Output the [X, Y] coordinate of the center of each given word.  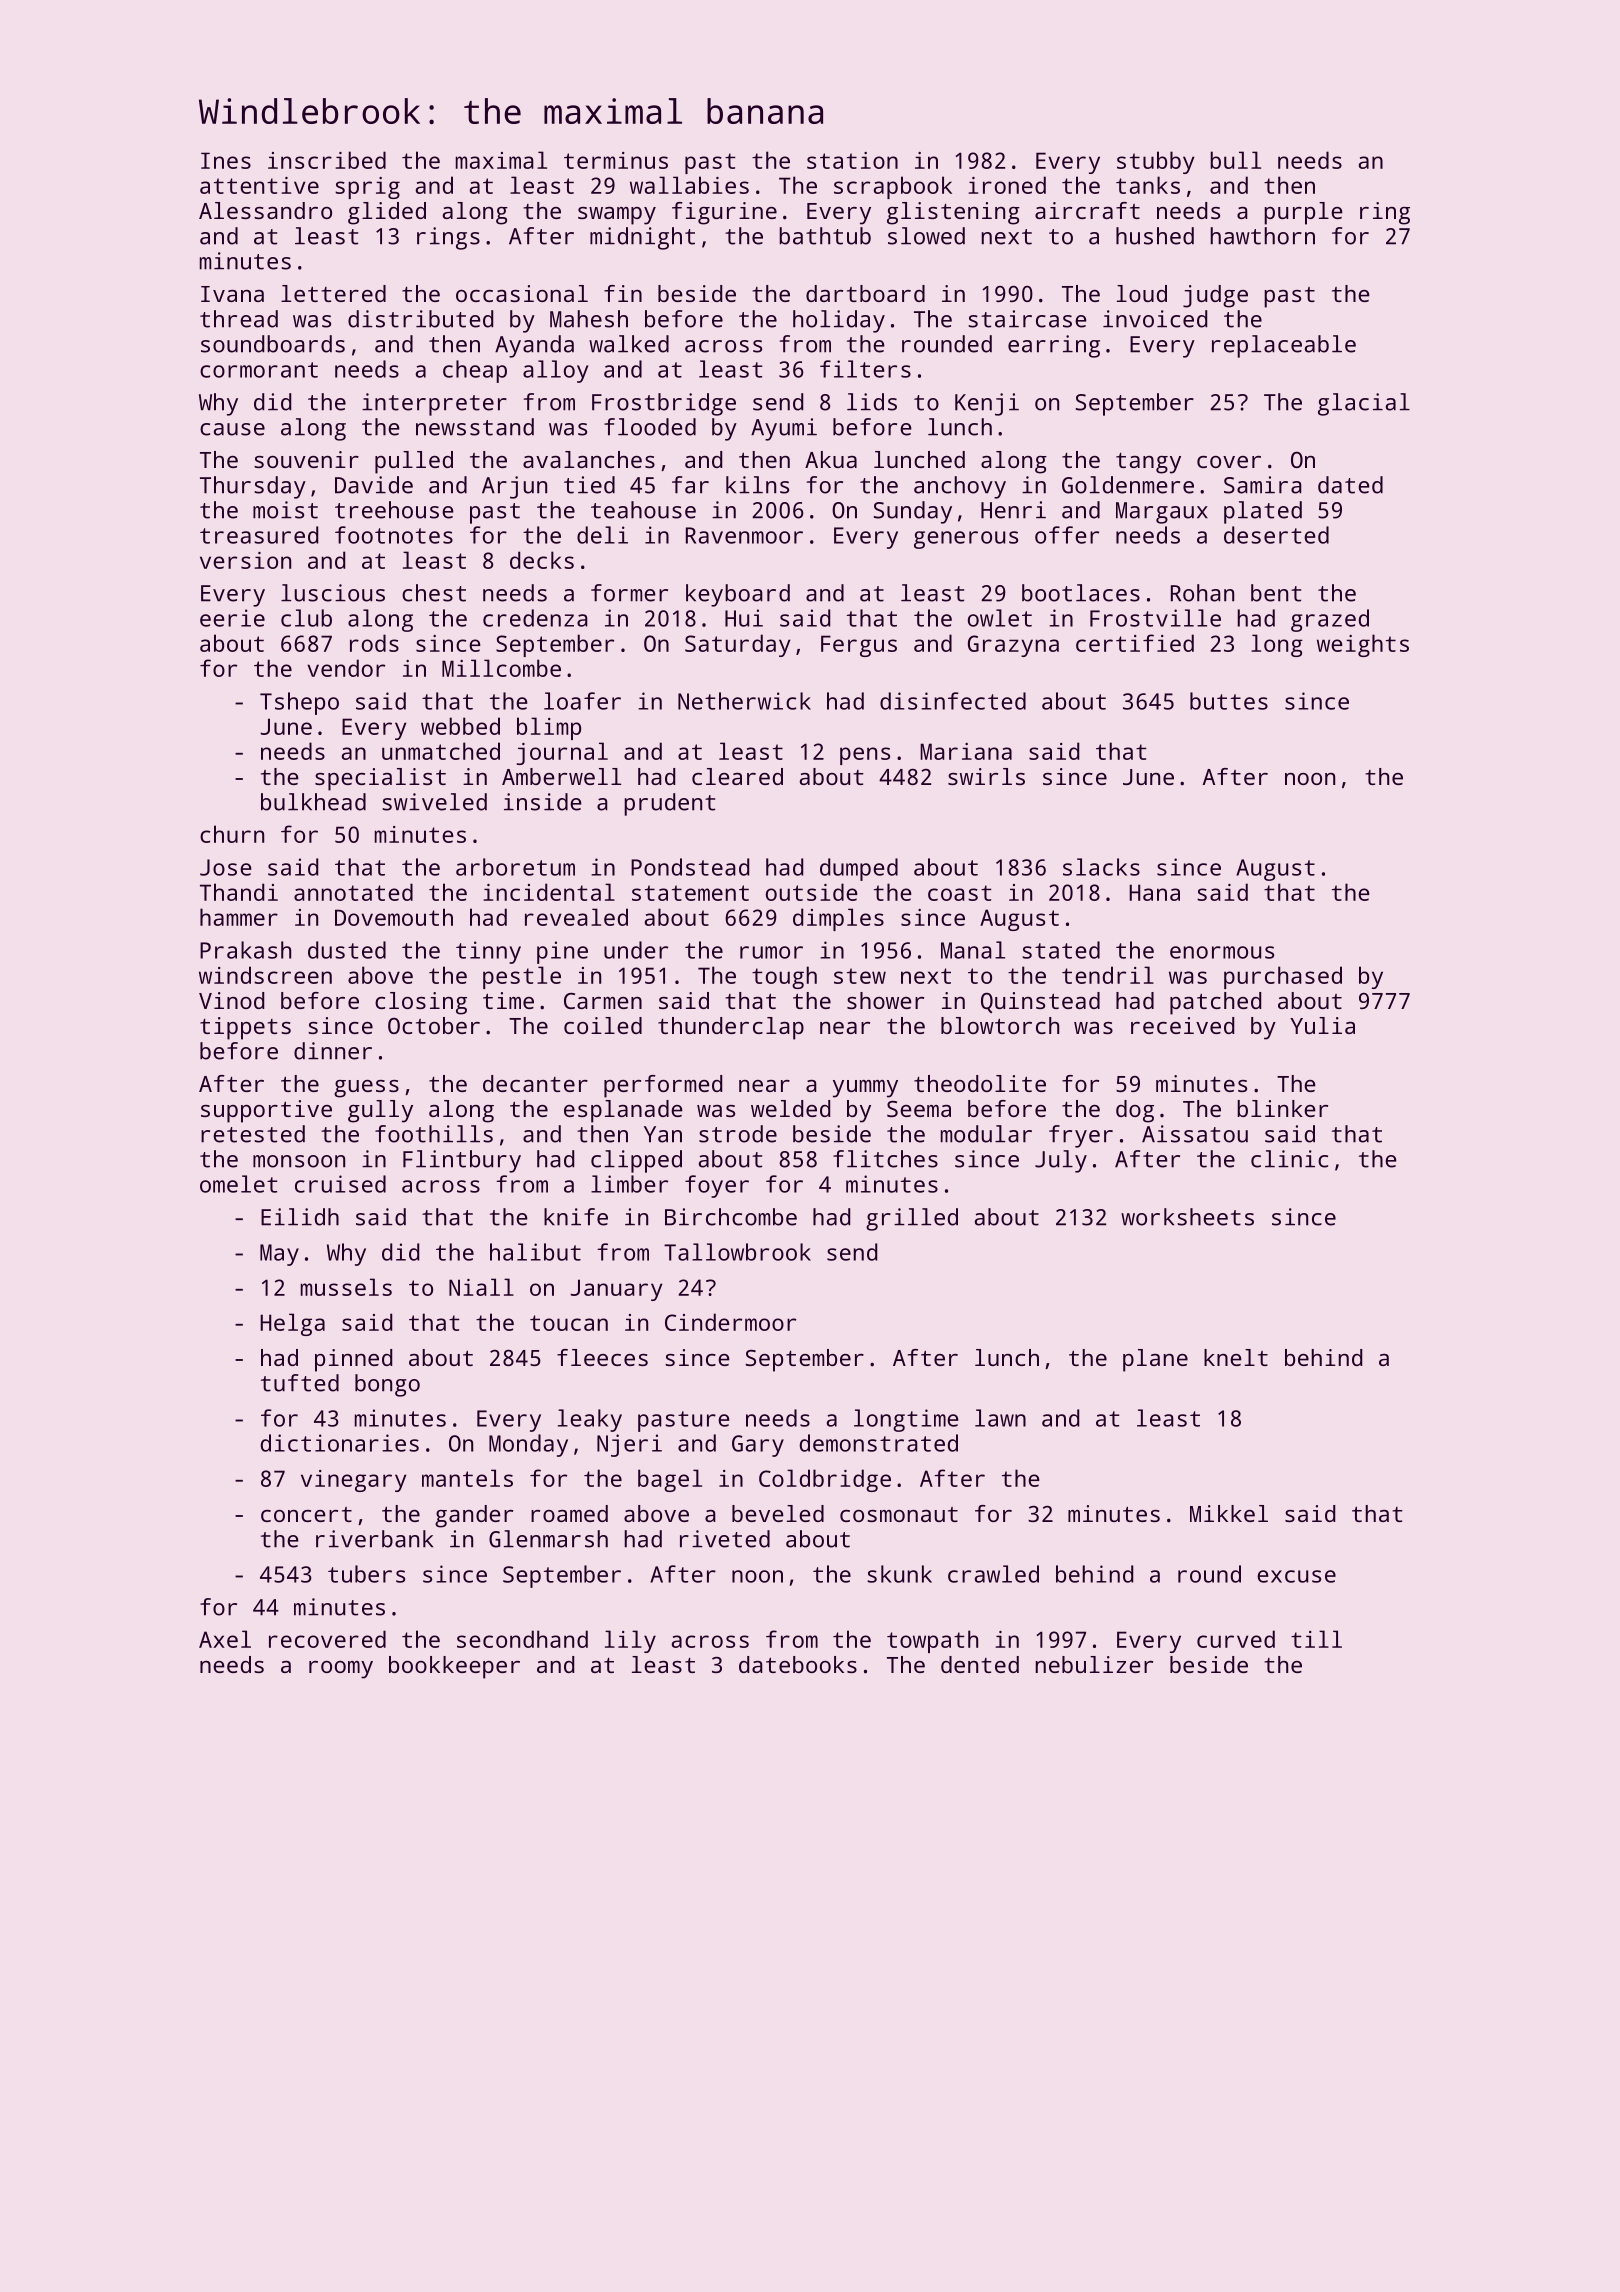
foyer [717, 1186]
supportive [266, 1111]
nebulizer [1094, 1664]
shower [885, 1000]
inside [543, 802]
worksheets [1187, 1217]
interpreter [434, 404]
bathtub [825, 236]
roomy [341, 1670]
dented [980, 1664]
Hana [1154, 892]
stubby [1155, 162]
